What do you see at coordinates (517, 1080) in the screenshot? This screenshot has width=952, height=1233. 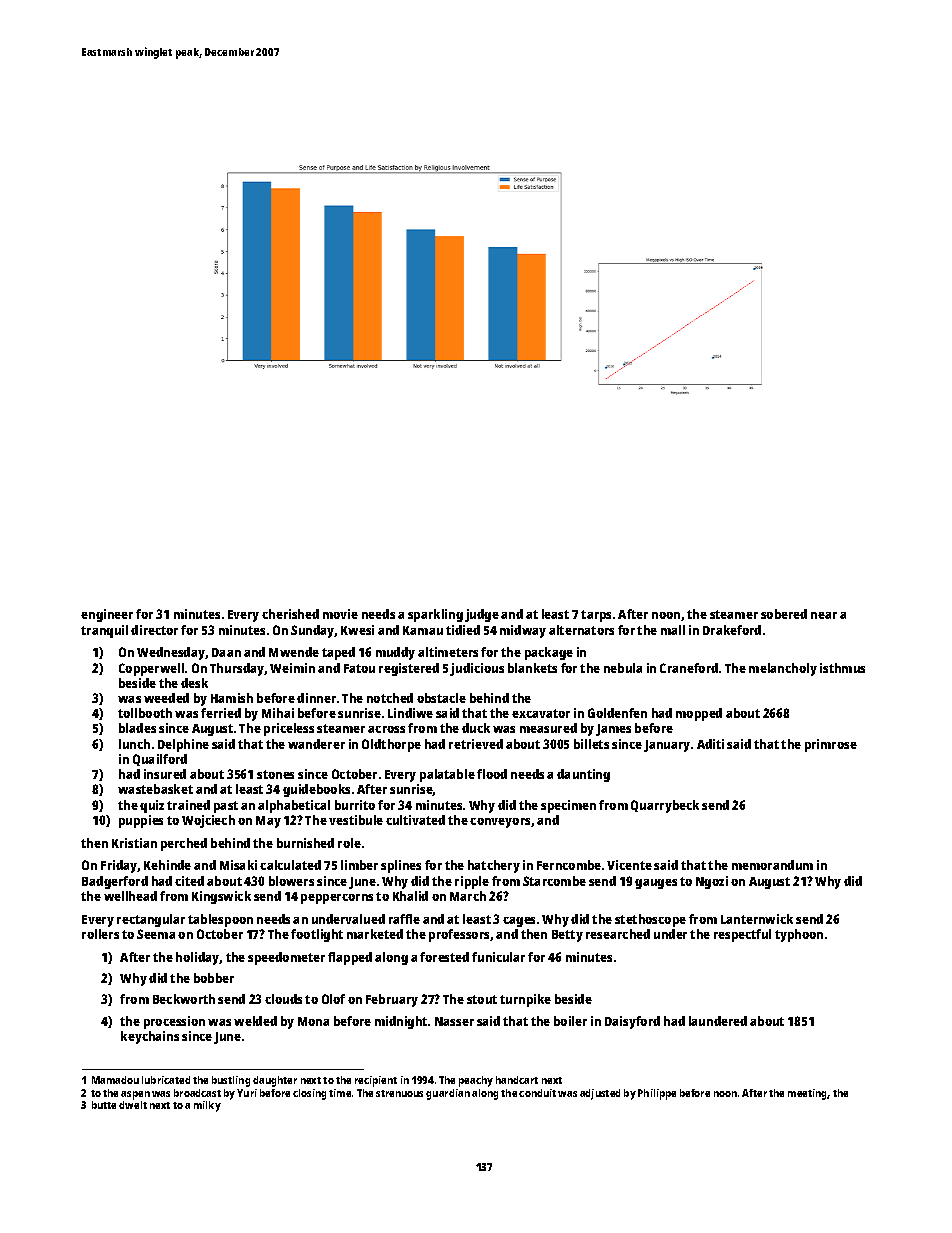 I see `handcart` at bounding box center [517, 1080].
